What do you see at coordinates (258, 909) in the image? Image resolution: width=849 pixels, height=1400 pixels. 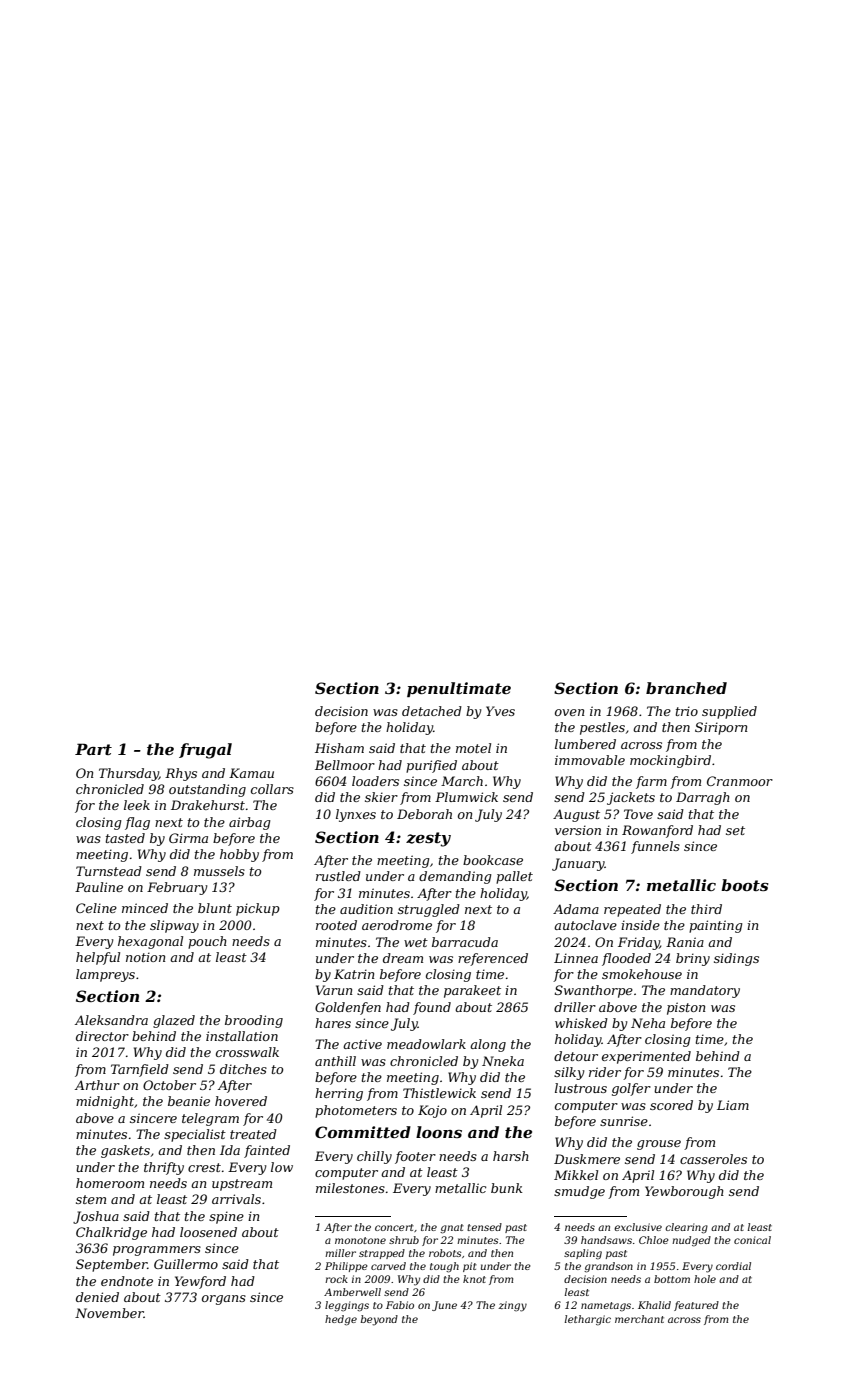 I see `pickup` at bounding box center [258, 909].
